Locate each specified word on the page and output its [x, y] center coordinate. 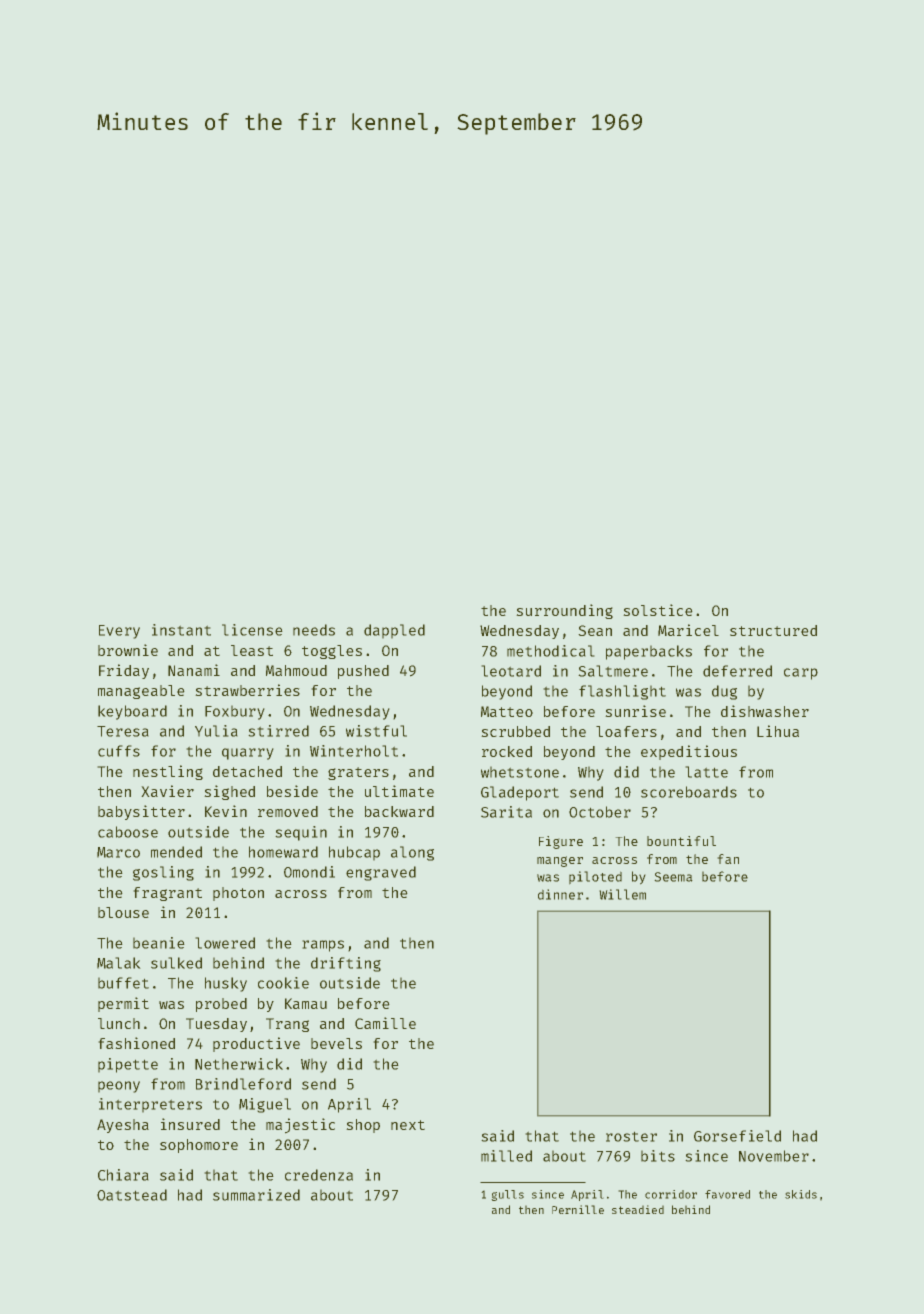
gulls [508, 1195]
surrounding [565, 611]
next [408, 1125]
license [252, 630]
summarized [256, 1195]
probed [221, 1005]
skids [801, 1194]
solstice [658, 610]
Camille [385, 1023]
